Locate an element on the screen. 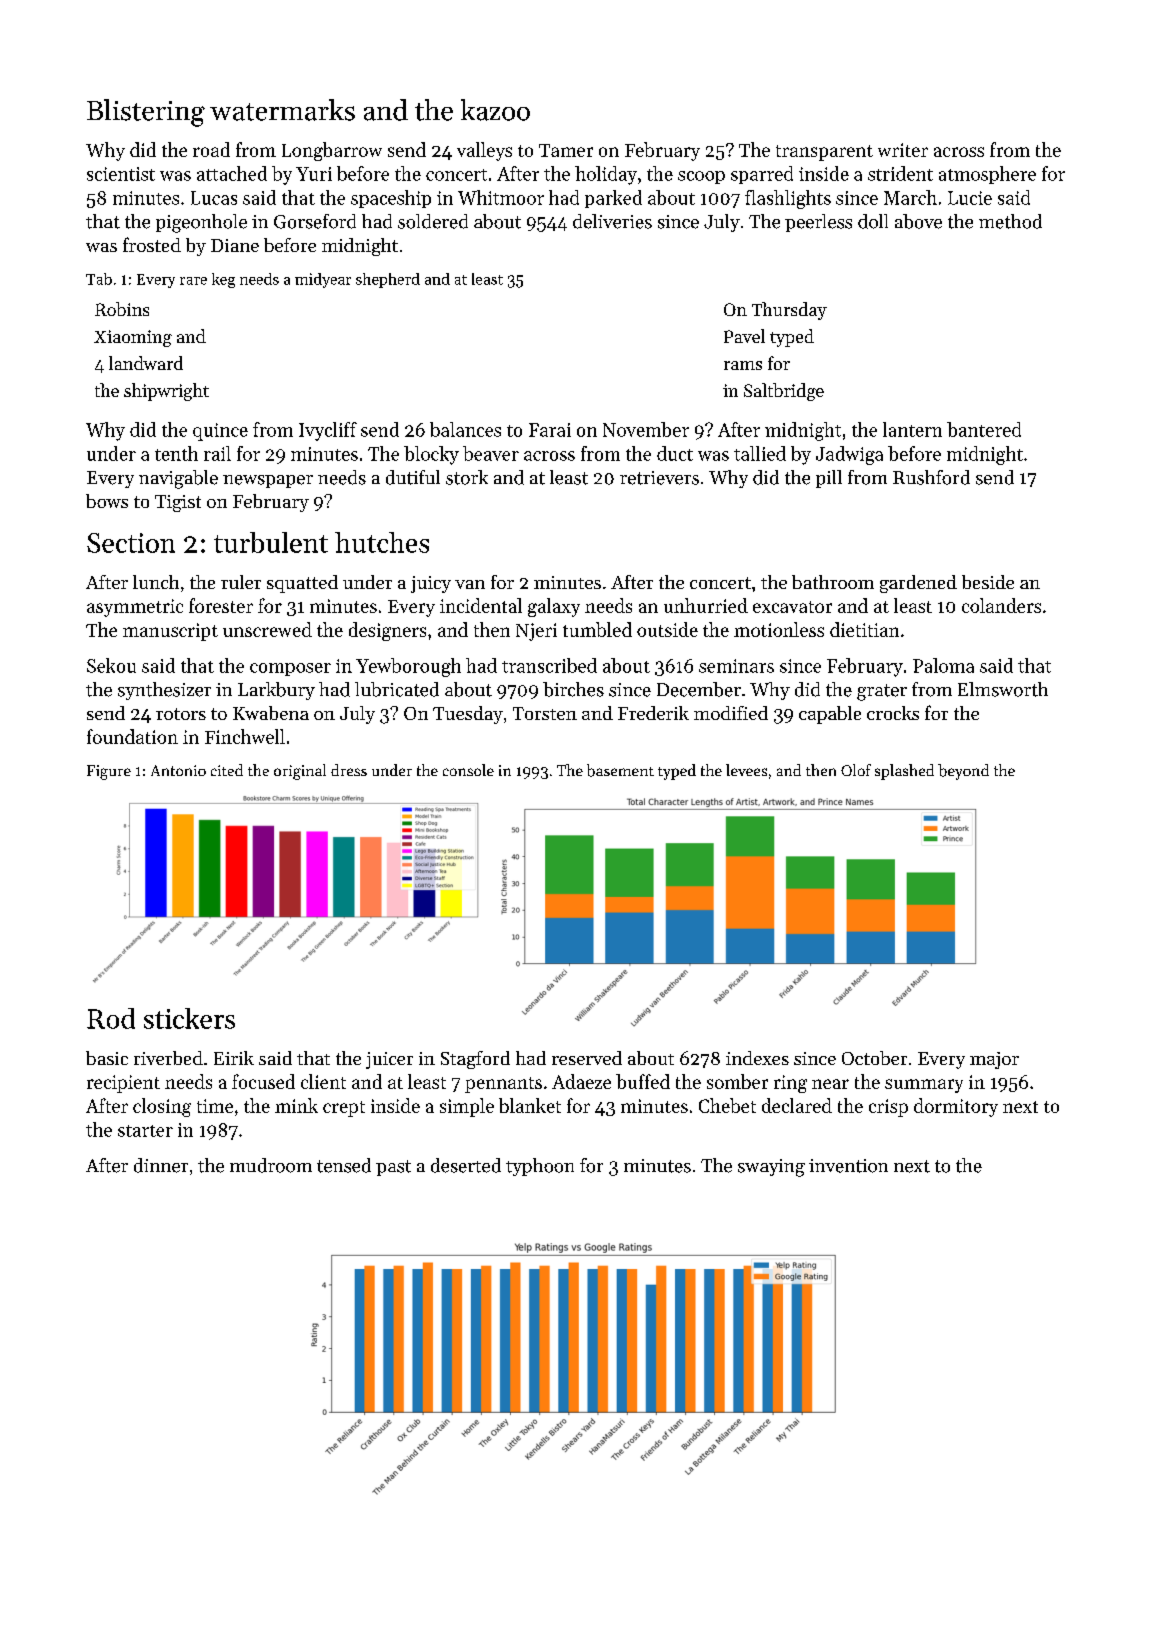  duct is located at coordinates (675, 453).
